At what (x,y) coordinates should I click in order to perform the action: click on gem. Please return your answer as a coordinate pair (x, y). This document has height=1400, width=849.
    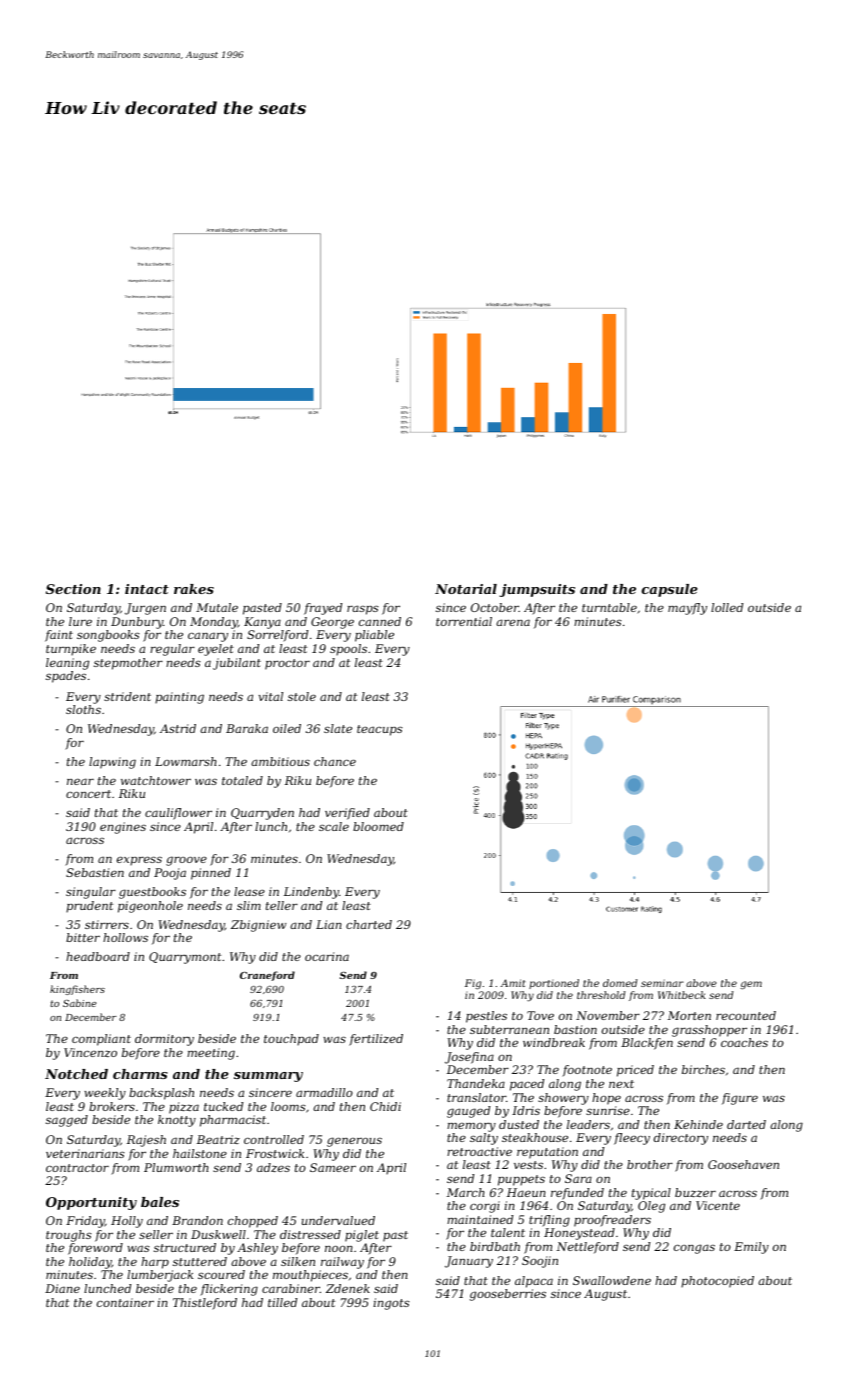
    Looking at the image, I should click on (751, 985).
